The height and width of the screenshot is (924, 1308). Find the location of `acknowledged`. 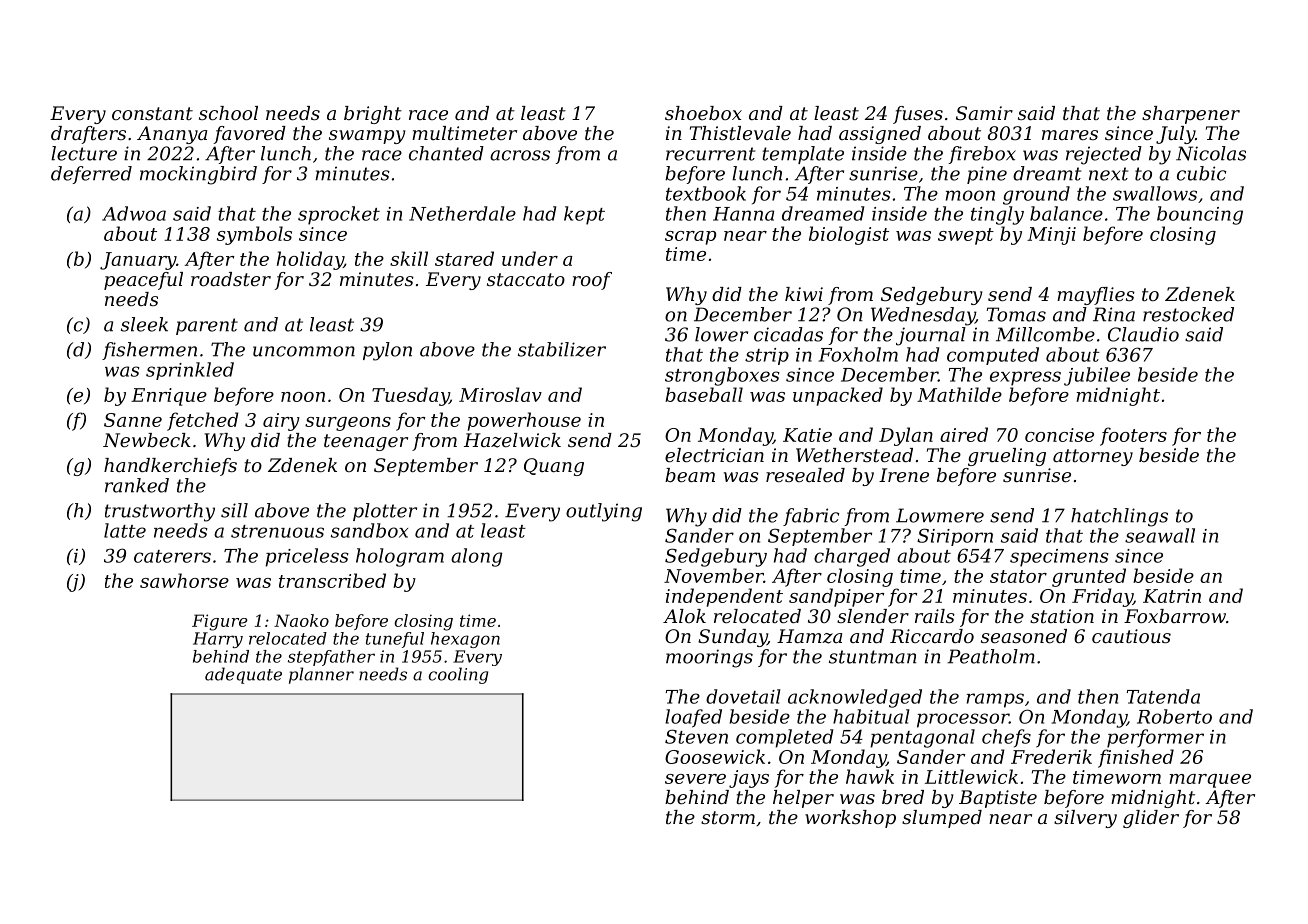

acknowledged is located at coordinates (855, 698).
